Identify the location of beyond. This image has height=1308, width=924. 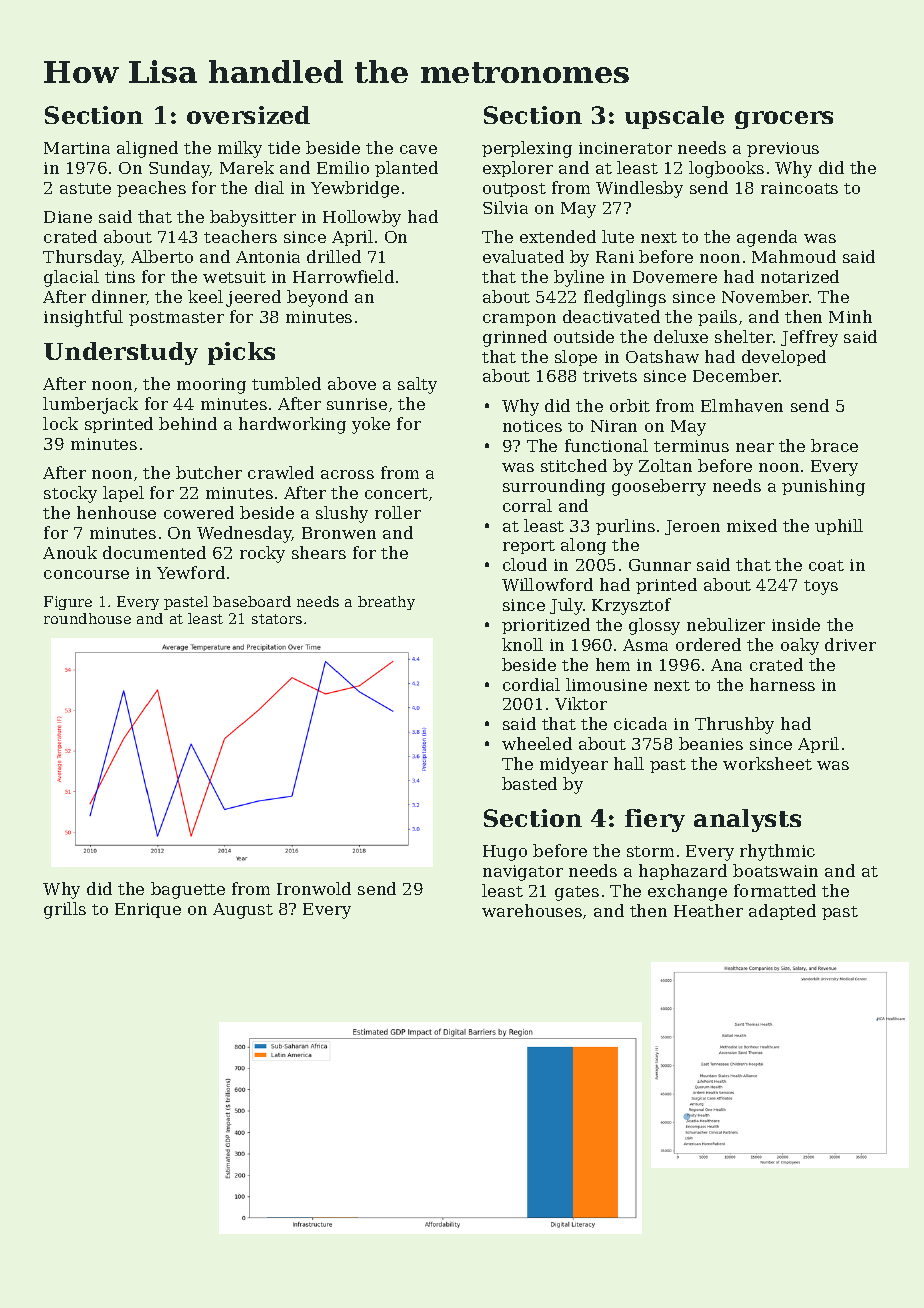
(317, 298).
